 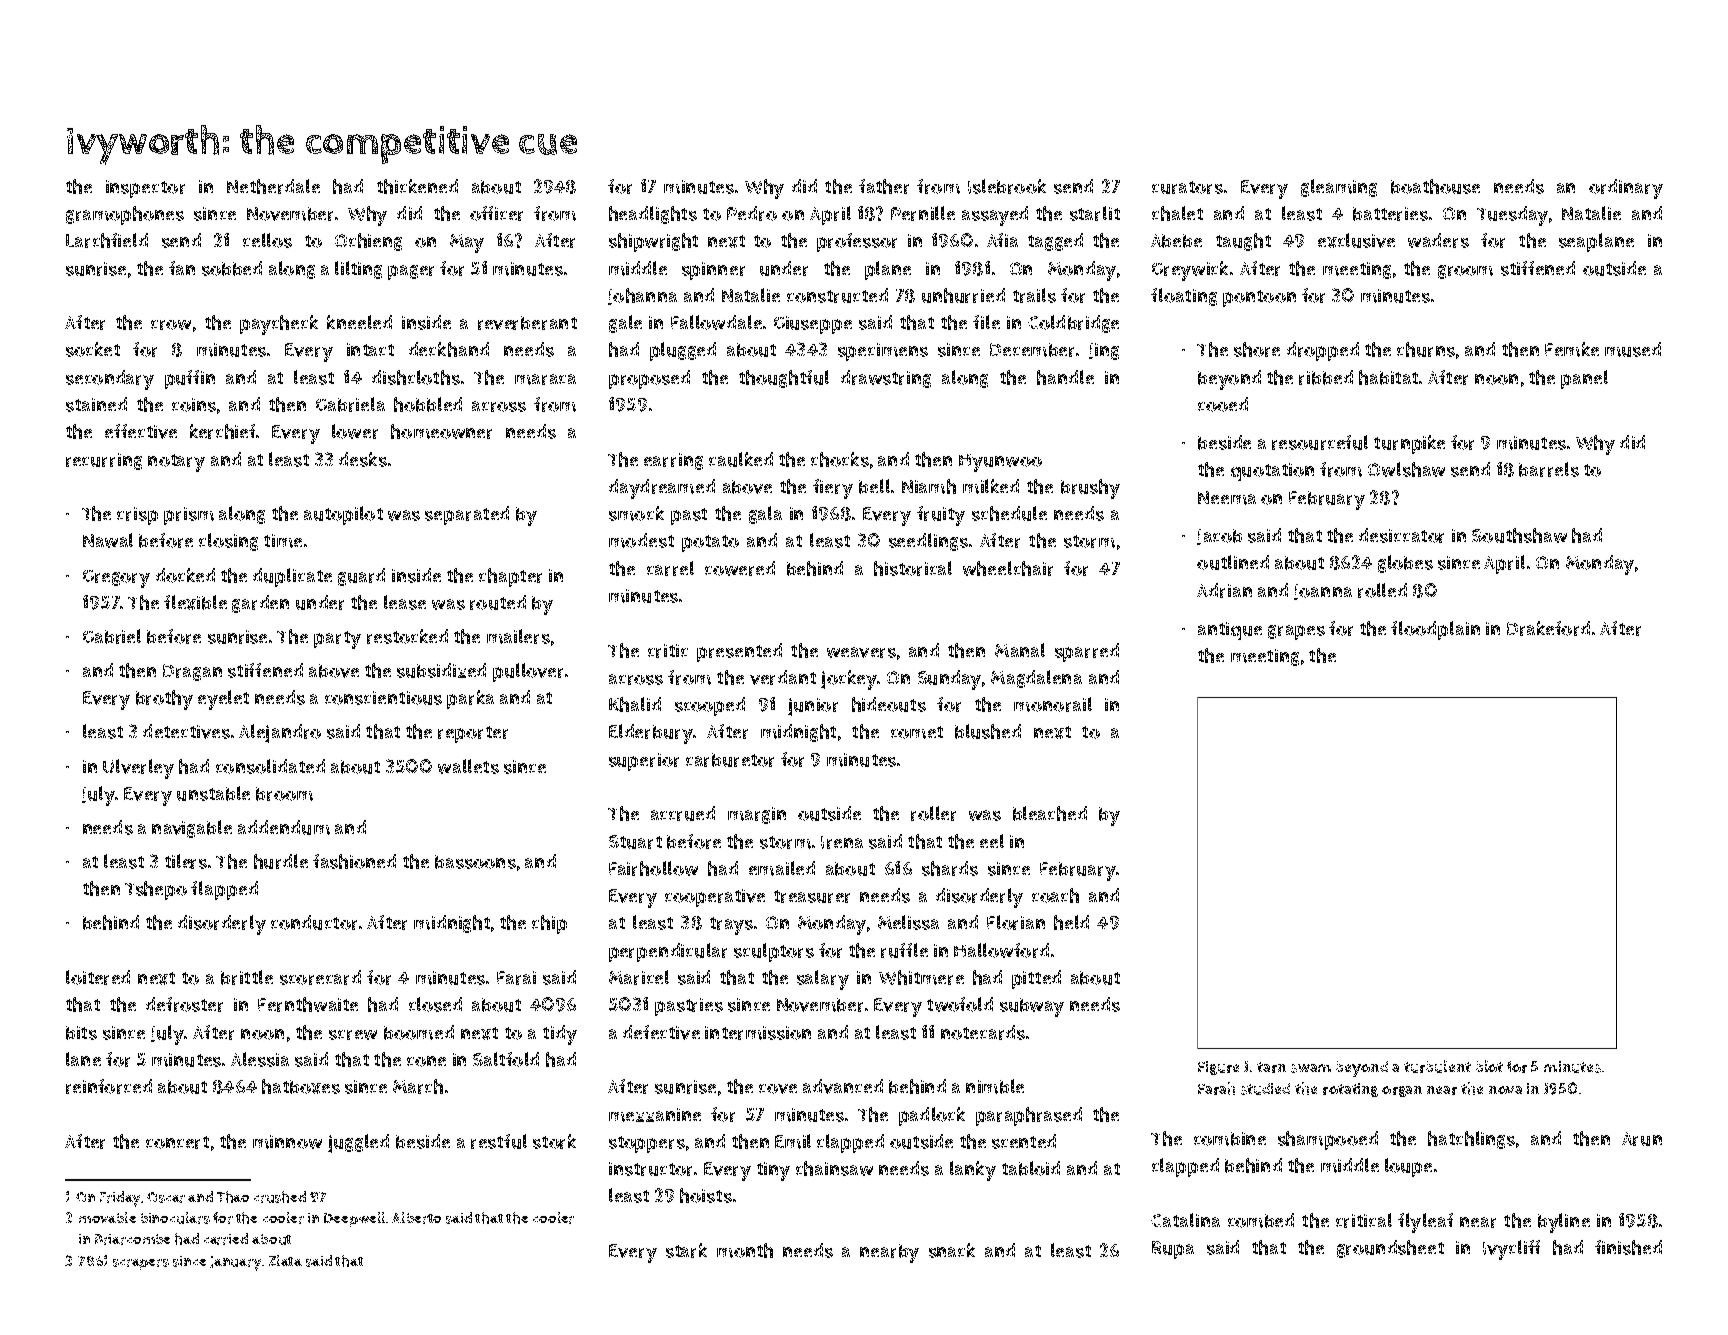 What do you see at coordinates (837, 295) in the document?
I see `constructed` at bounding box center [837, 295].
